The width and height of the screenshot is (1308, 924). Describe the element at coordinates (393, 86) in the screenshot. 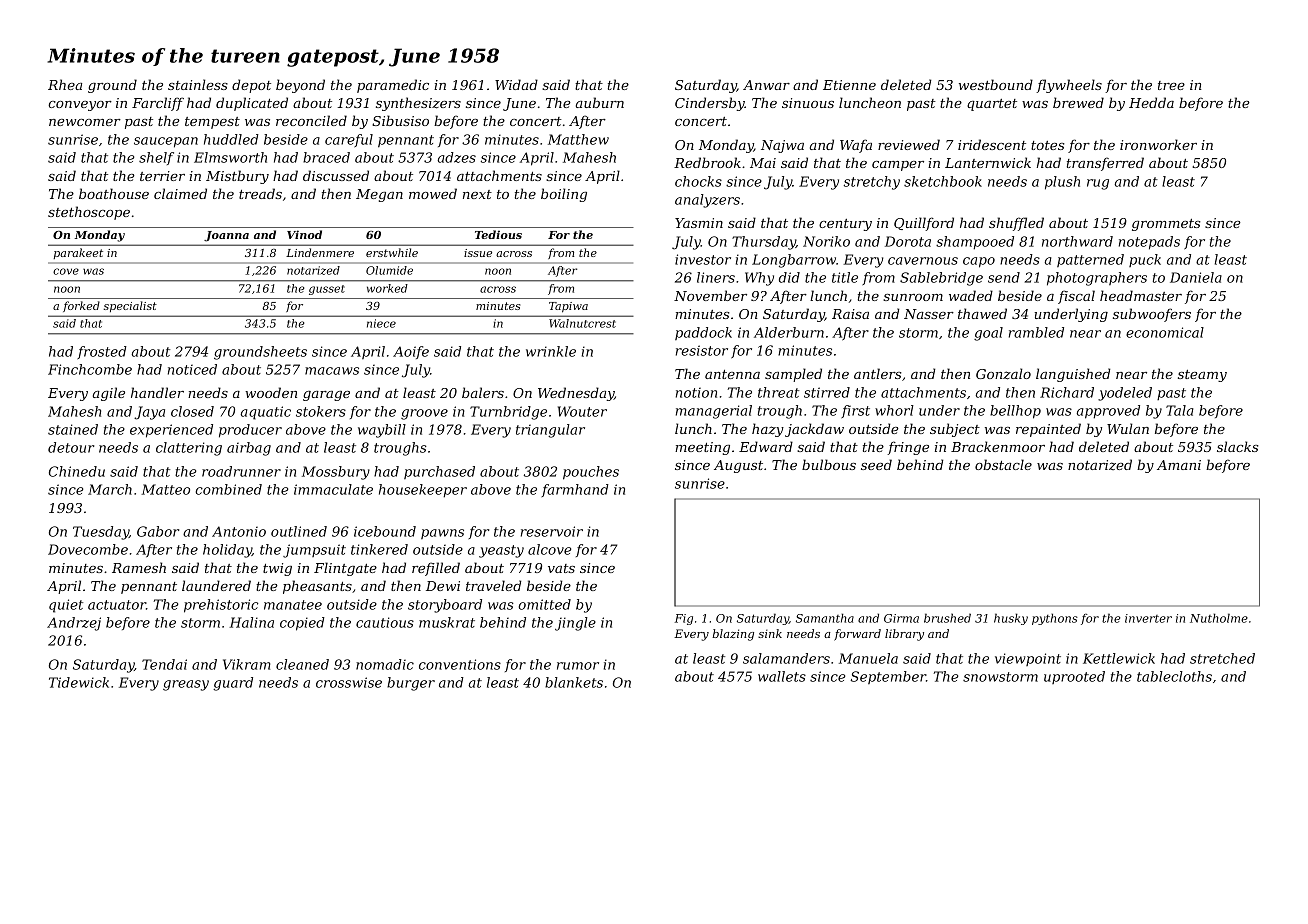

I see `paramedic` at that location.
